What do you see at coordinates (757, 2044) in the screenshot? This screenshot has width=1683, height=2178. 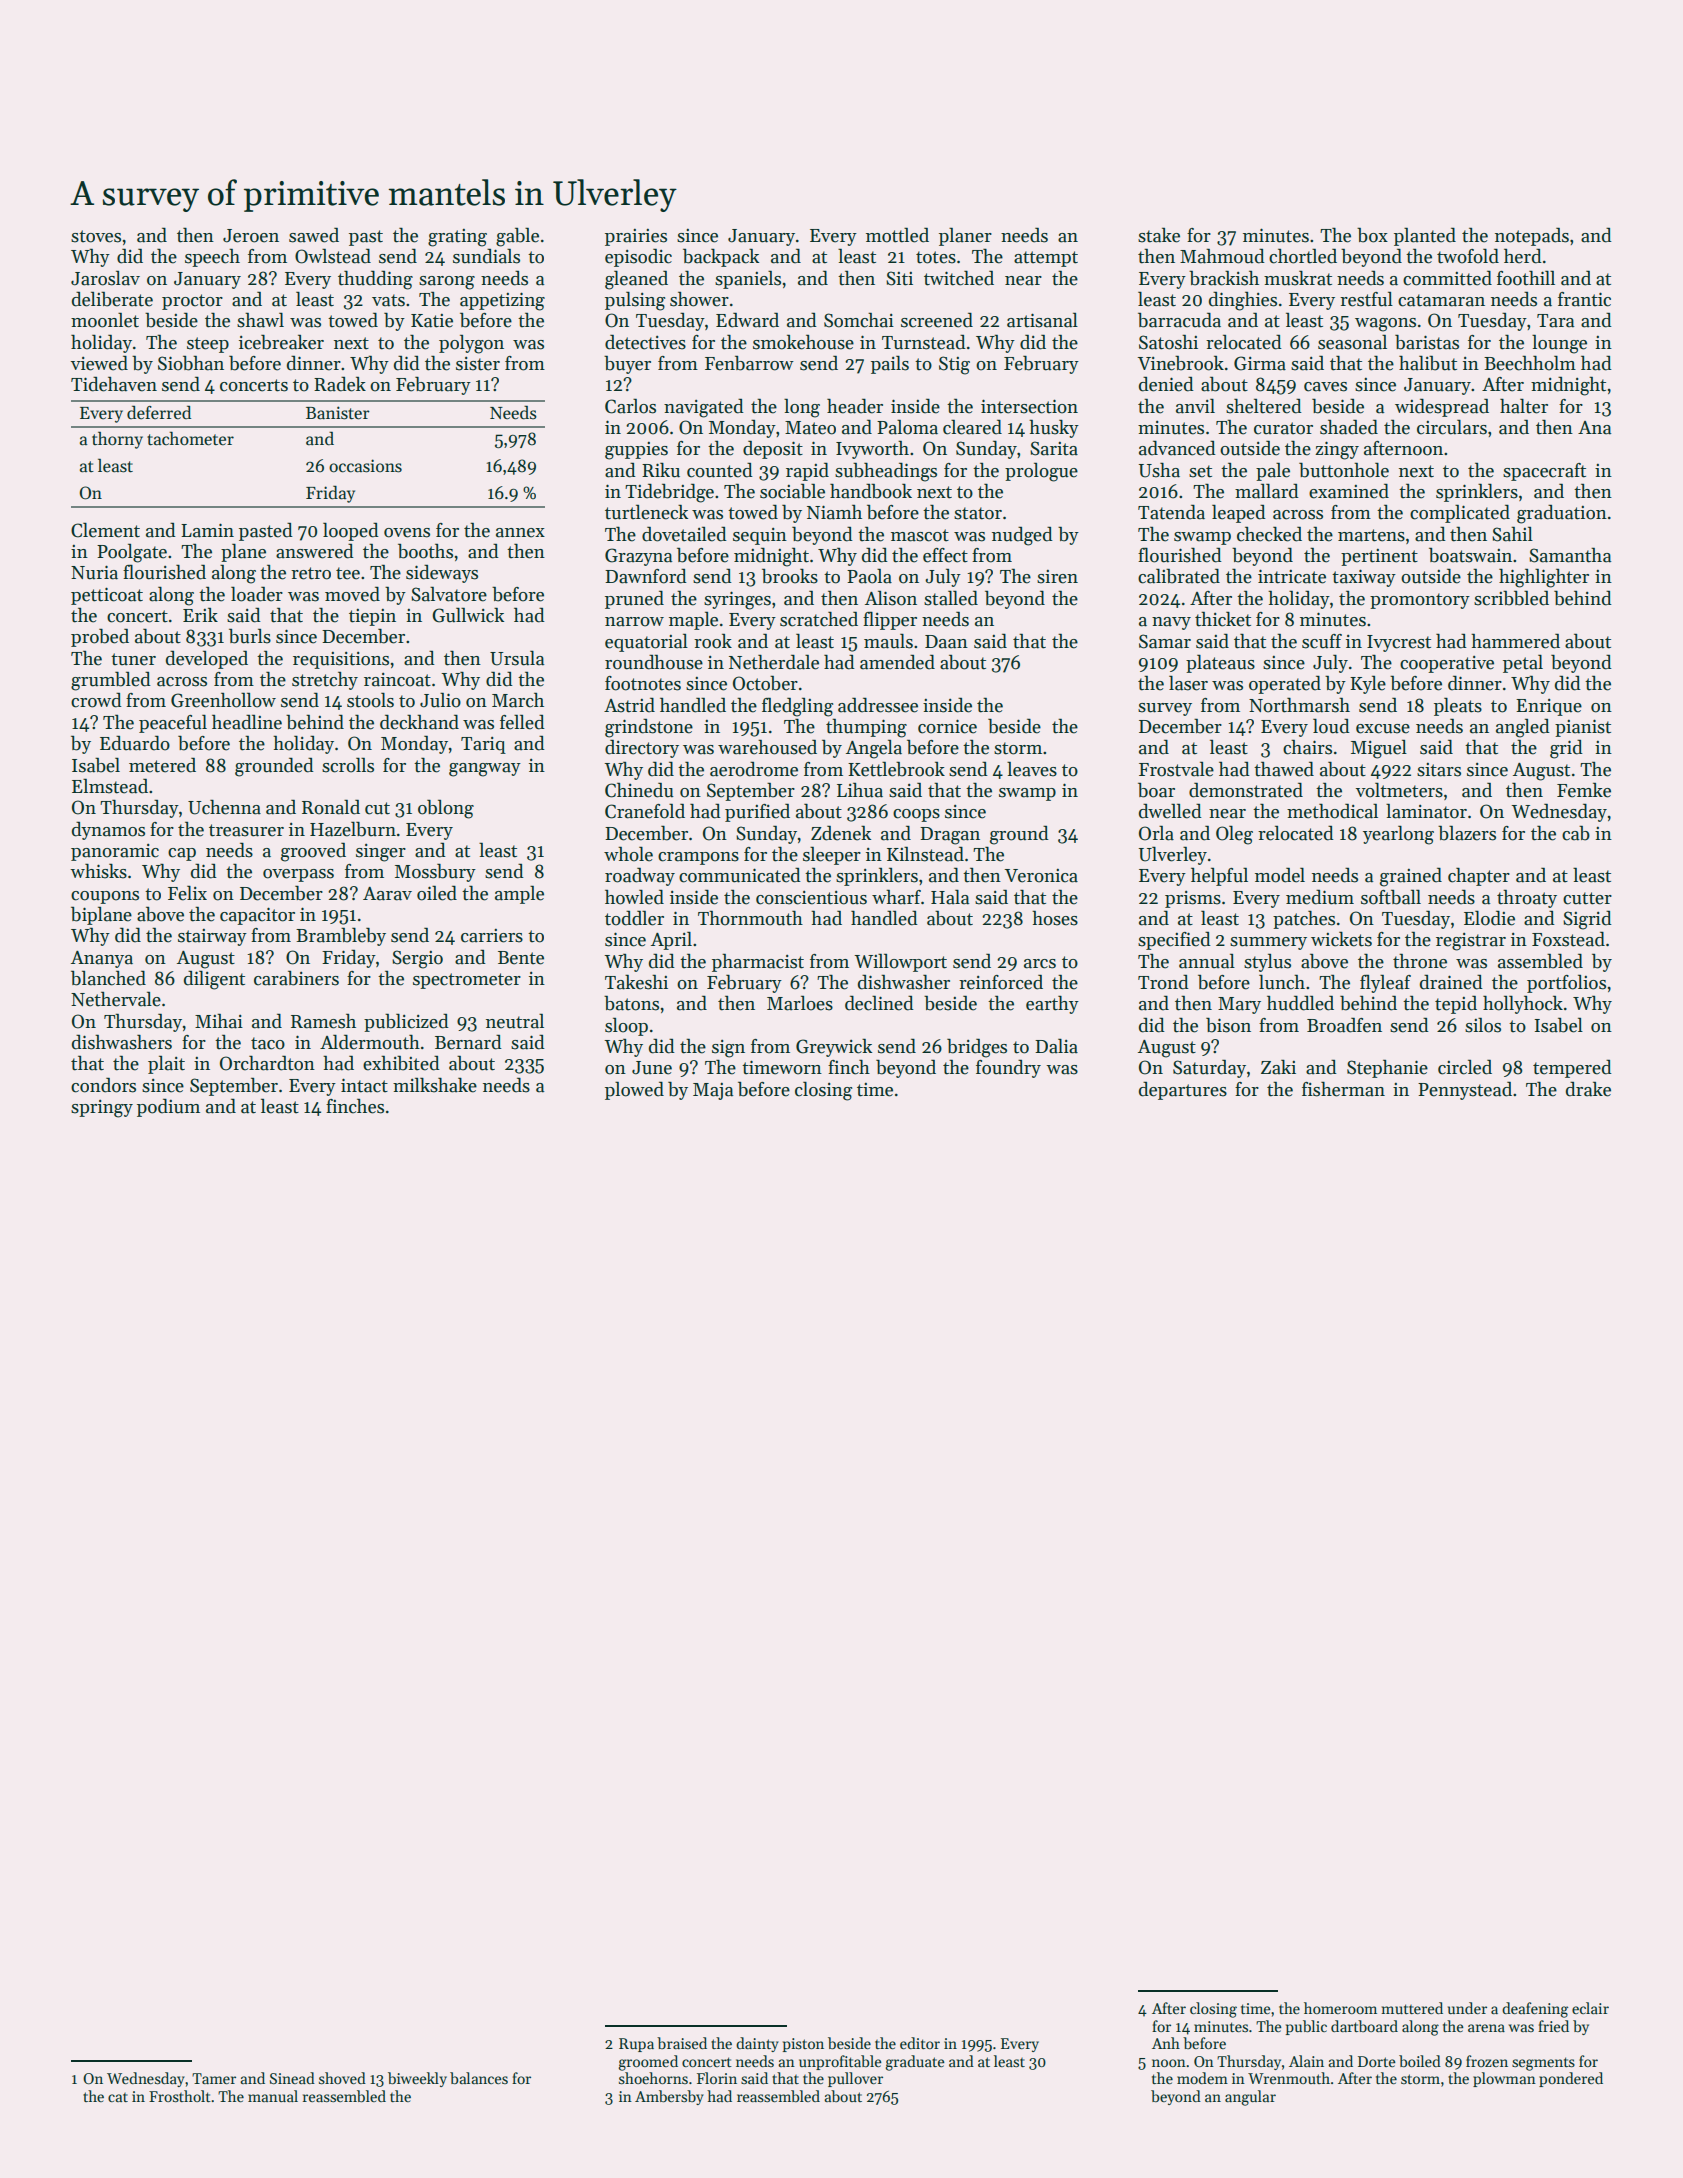 I see `dainty` at bounding box center [757, 2044].
